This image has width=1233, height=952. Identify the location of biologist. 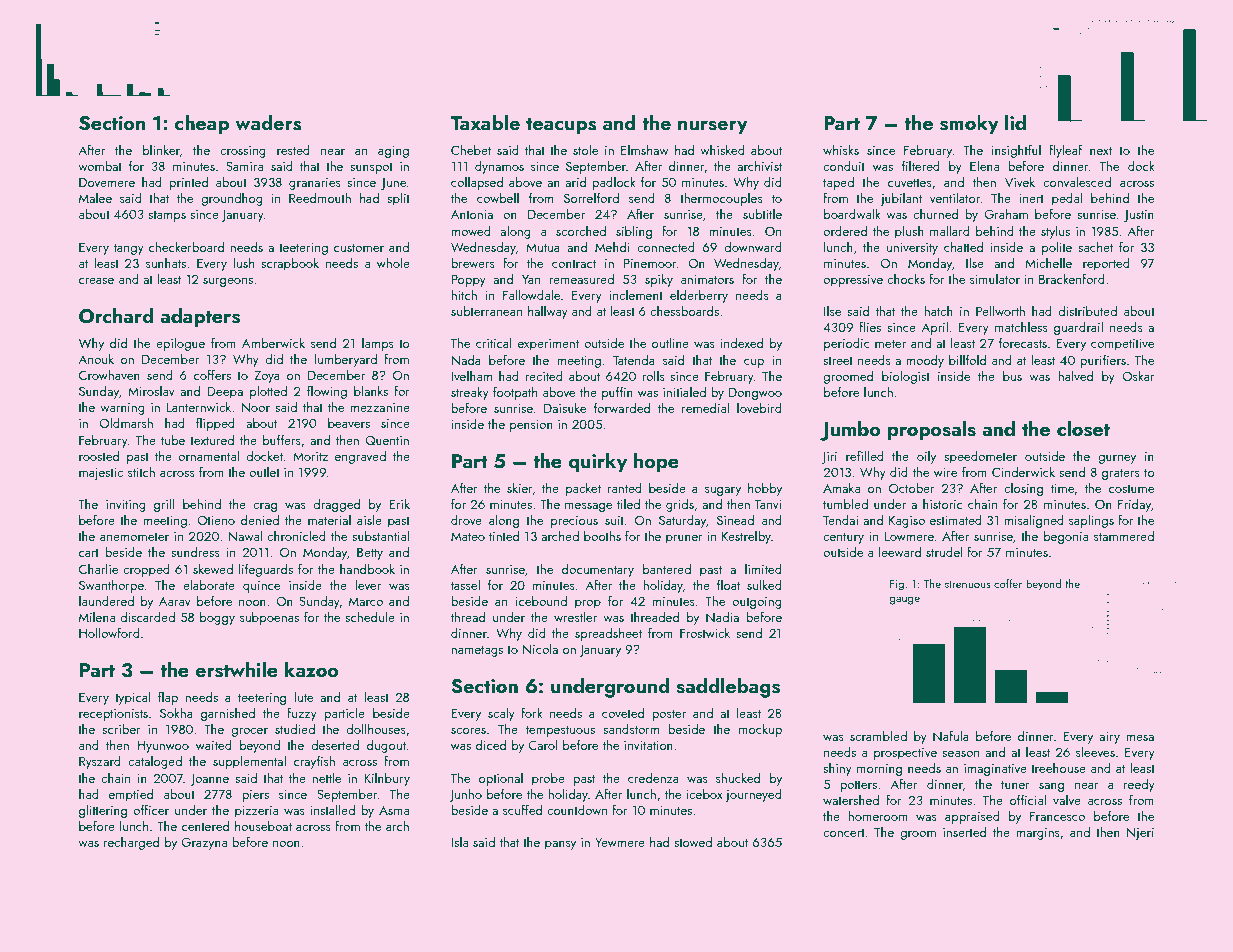
(906, 377).
